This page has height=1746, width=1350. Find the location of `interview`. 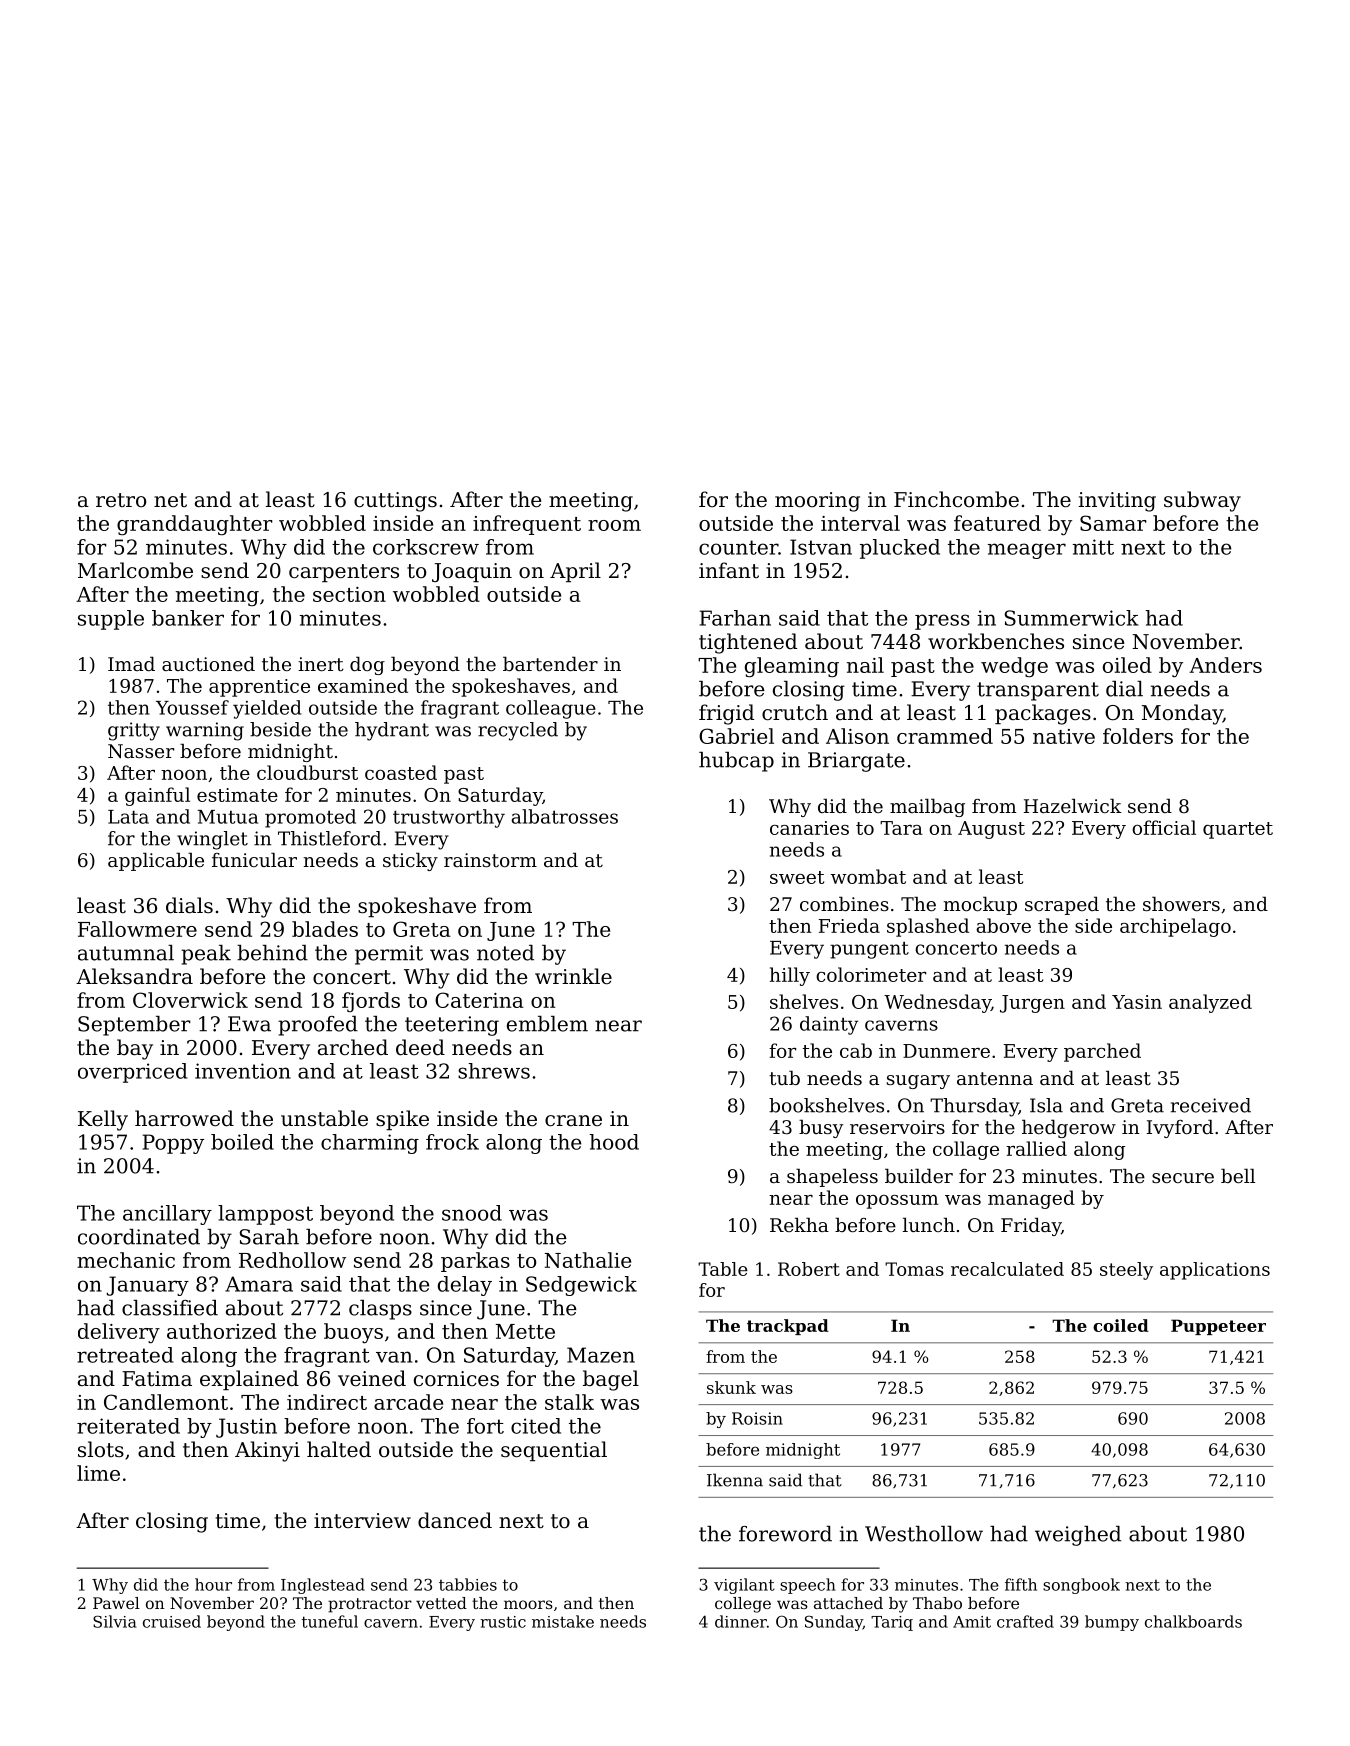

interview is located at coordinates (362, 1521).
